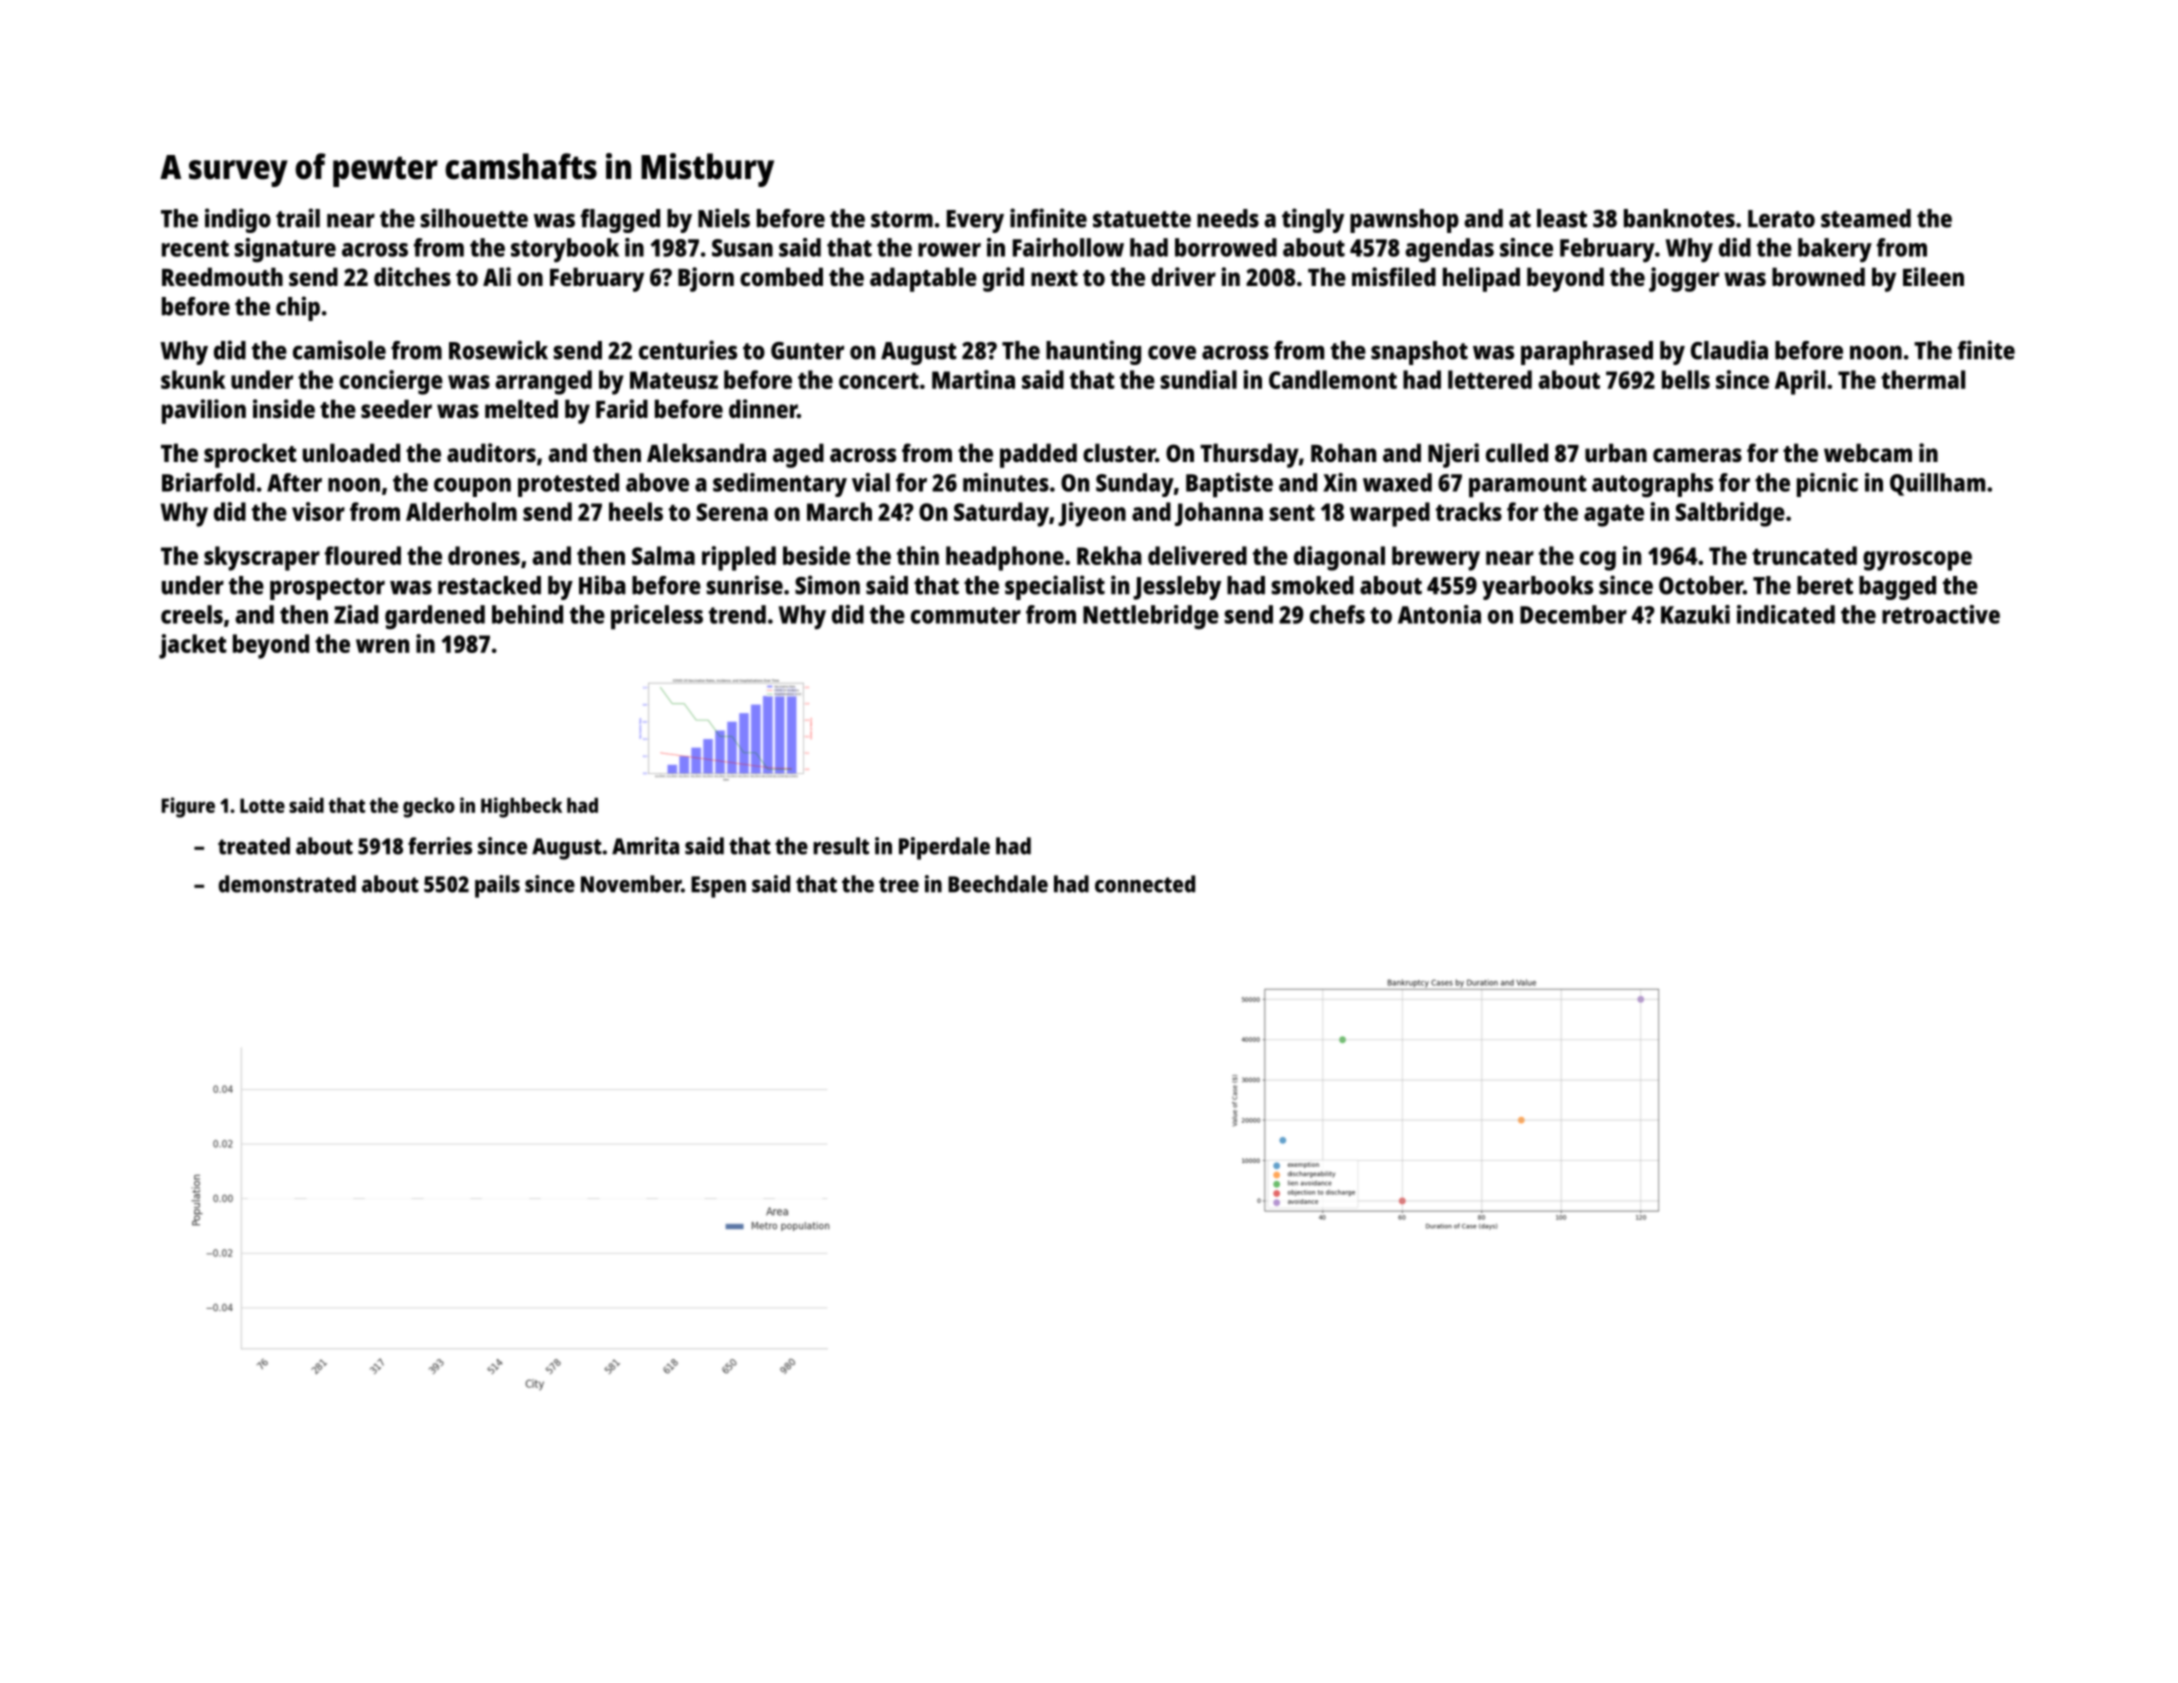 Image resolution: width=2178 pixels, height=1683 pixels. Describe the element at coordinates (298, 218) in the document. I see `trail` at that location.
